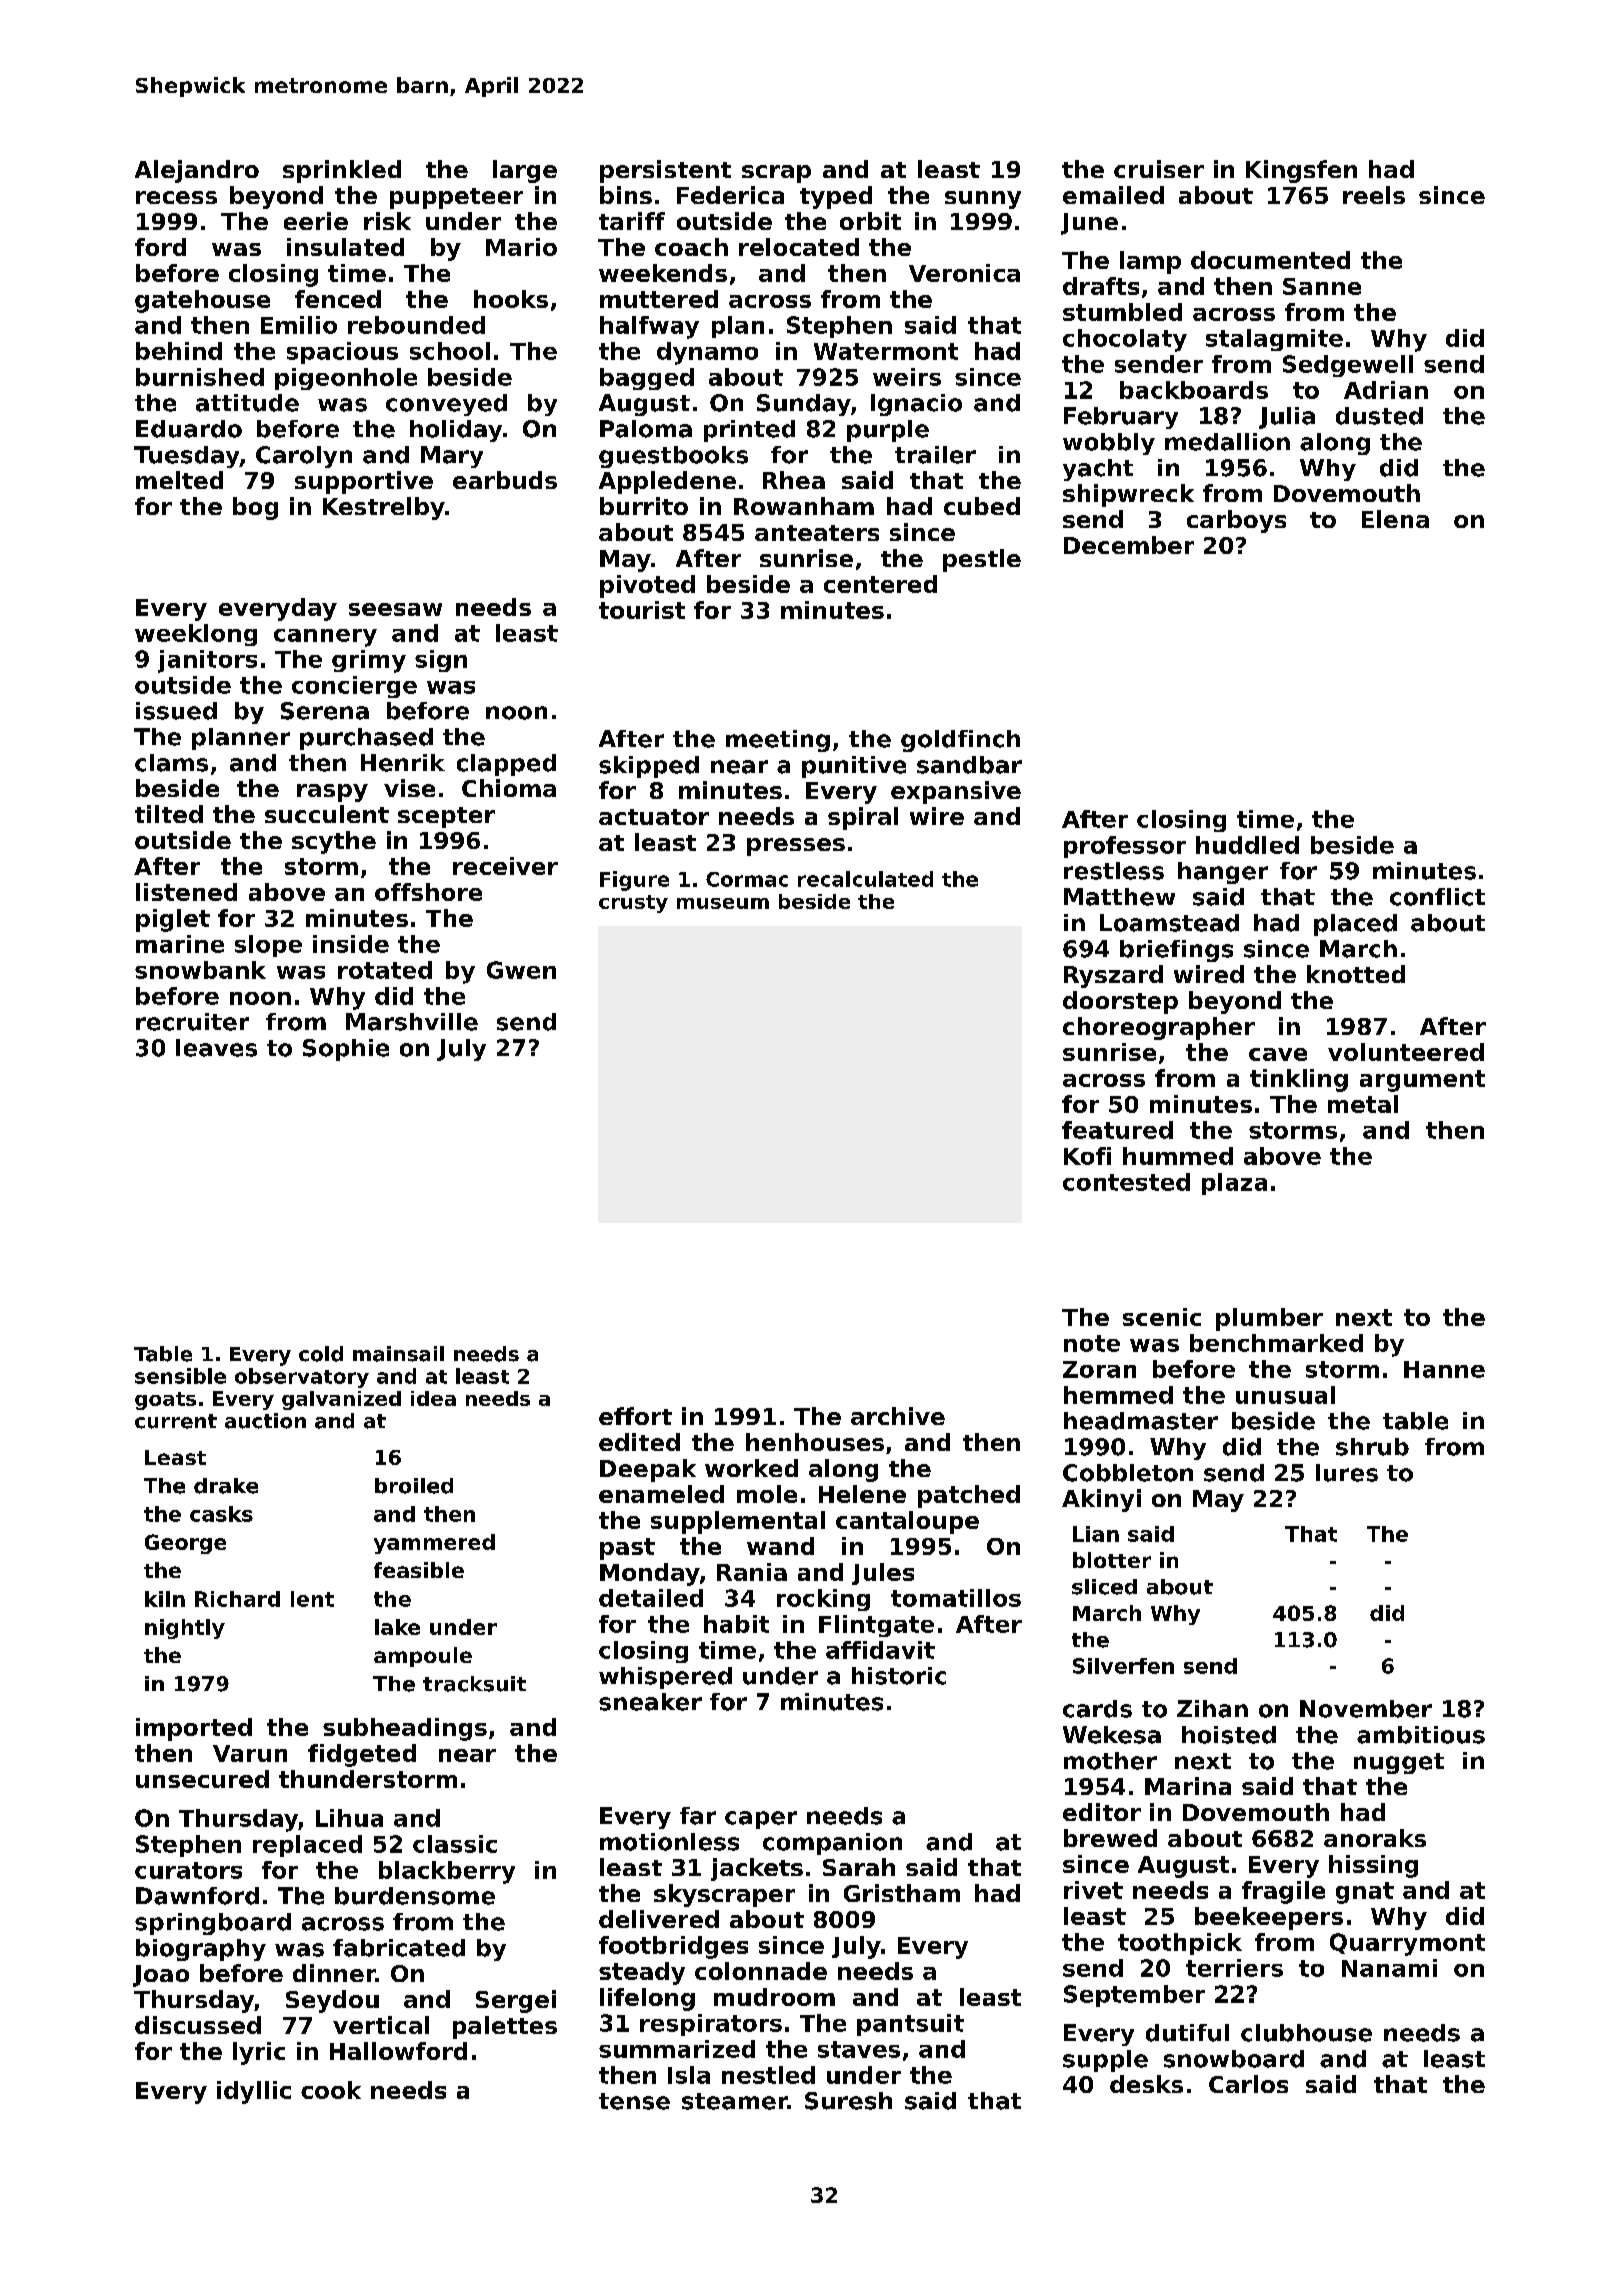  I want to click on doorstep, so click(1120, 1002).
